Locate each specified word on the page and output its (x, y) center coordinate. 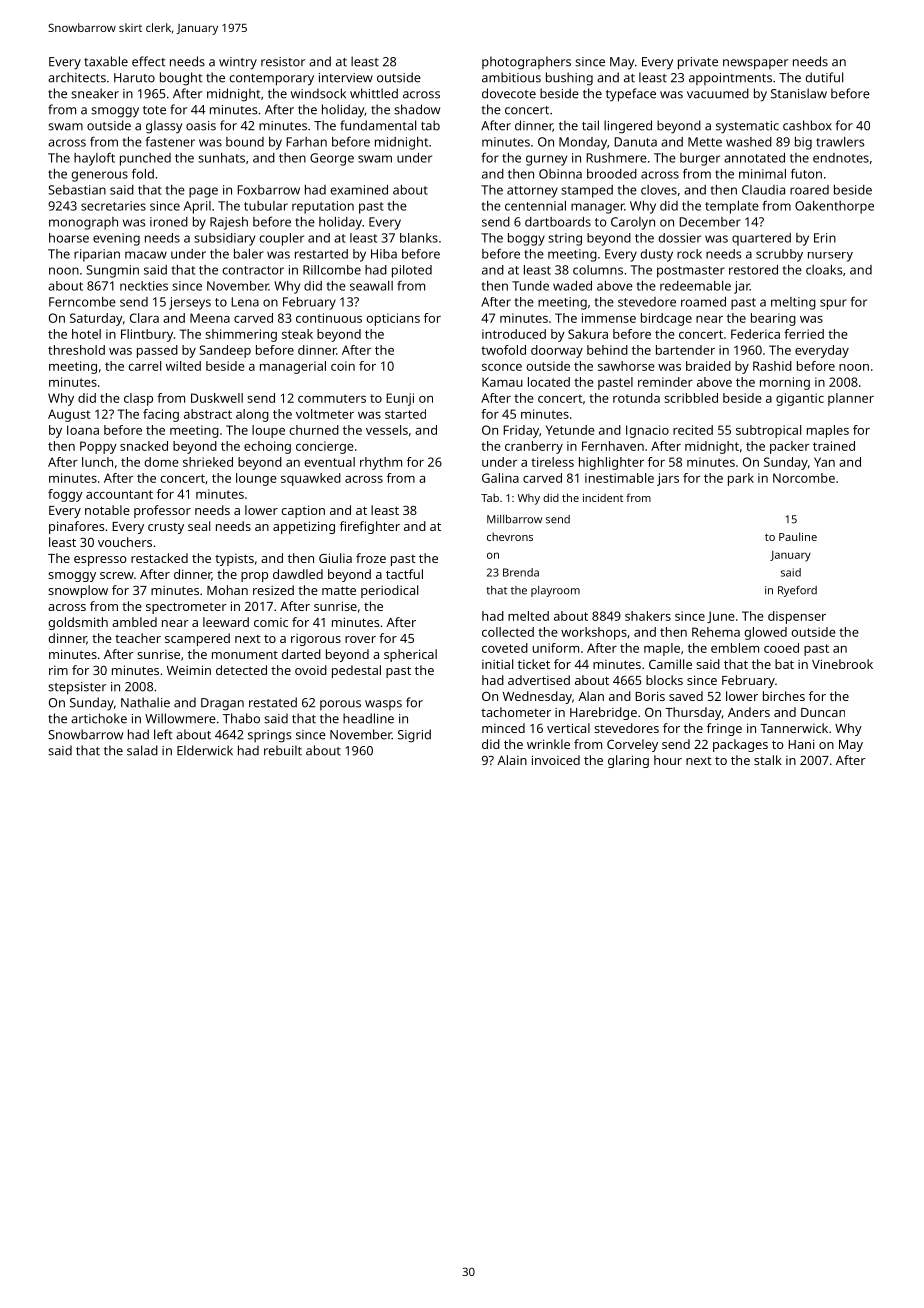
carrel (144, 366)
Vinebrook (842, 664)
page (203, 192)
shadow (417, 109)
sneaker (95, 93)
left (163, 734)
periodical (389, 591)
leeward (226, 622)
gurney (546, 160)
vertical (568, 728)
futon (806, 173)
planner (851, 399)
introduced (514, 334)
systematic (747, 127)
